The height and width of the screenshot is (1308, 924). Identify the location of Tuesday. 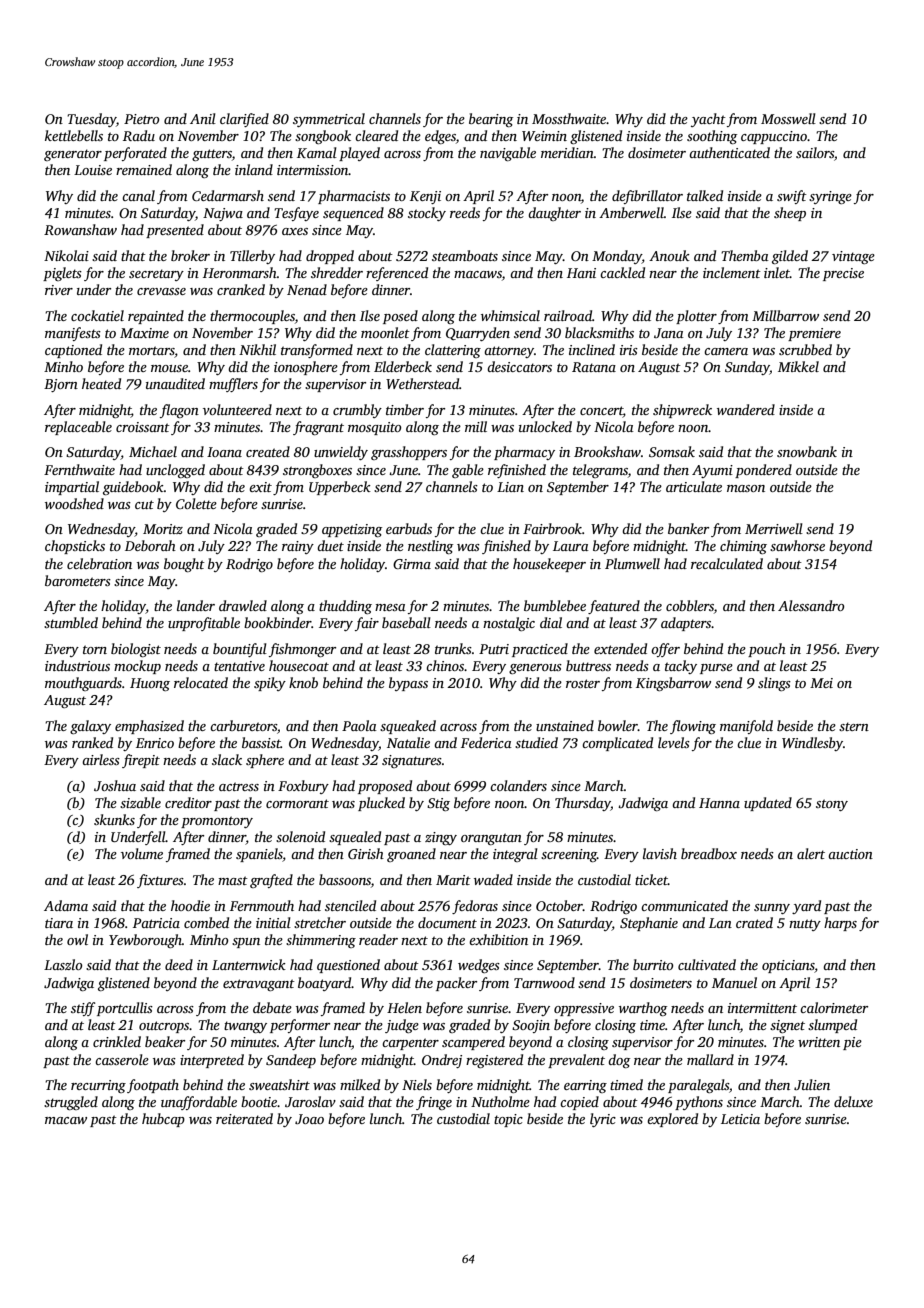
(91, 120).
